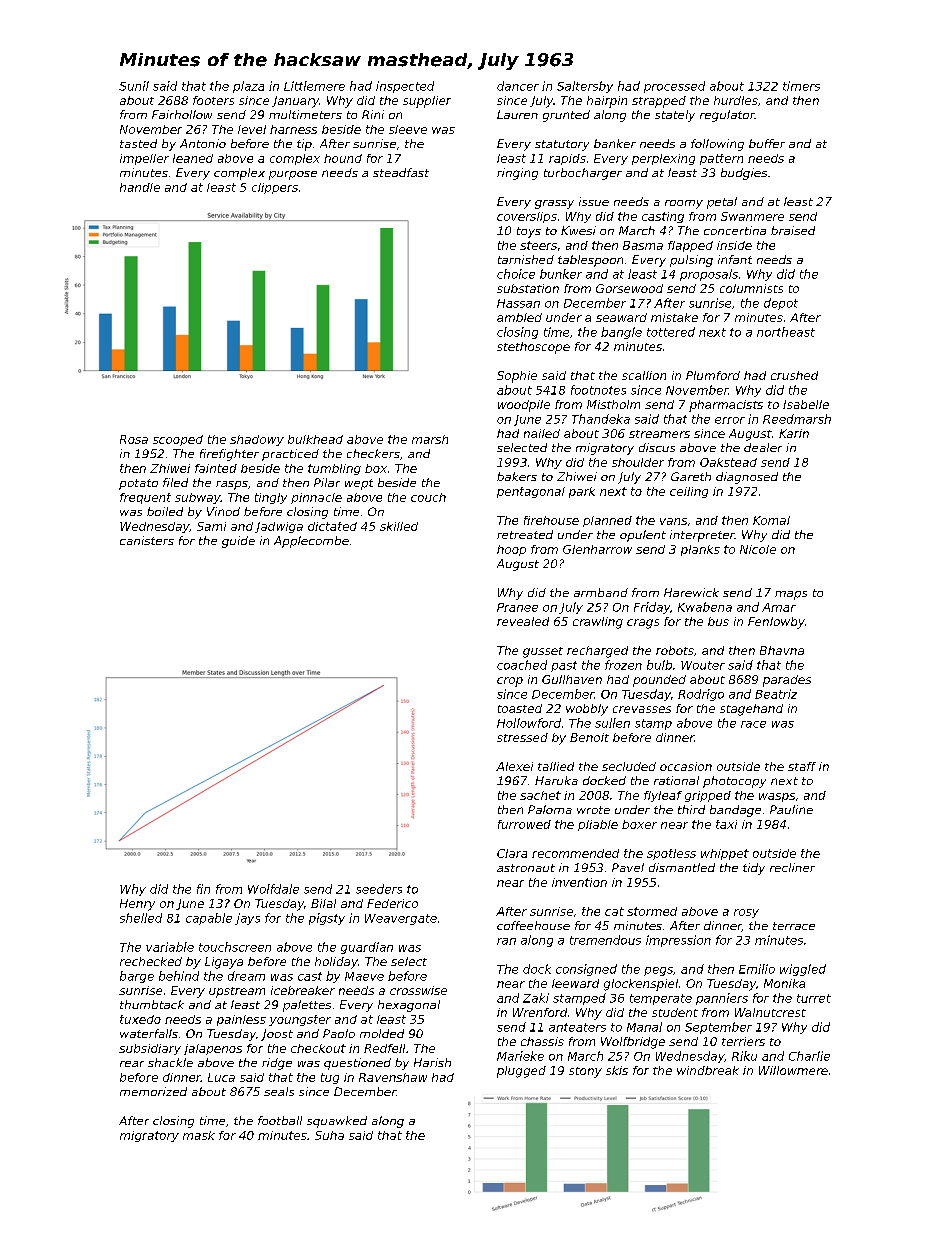 The height and width of the page is (1233, 952). I want to click on staff, so click(802, 766).
